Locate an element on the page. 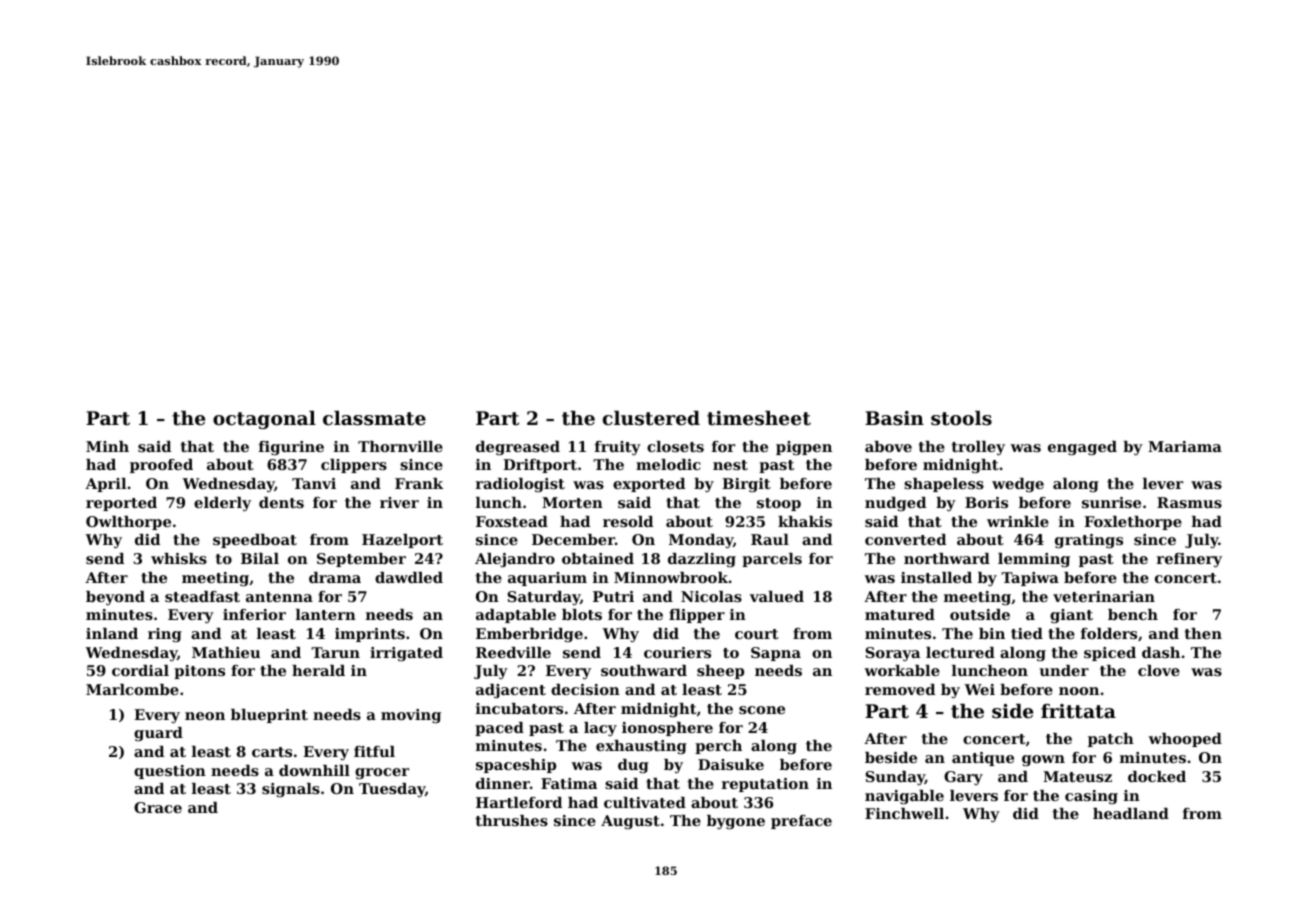  guard is located at coordinates (158, 734).
